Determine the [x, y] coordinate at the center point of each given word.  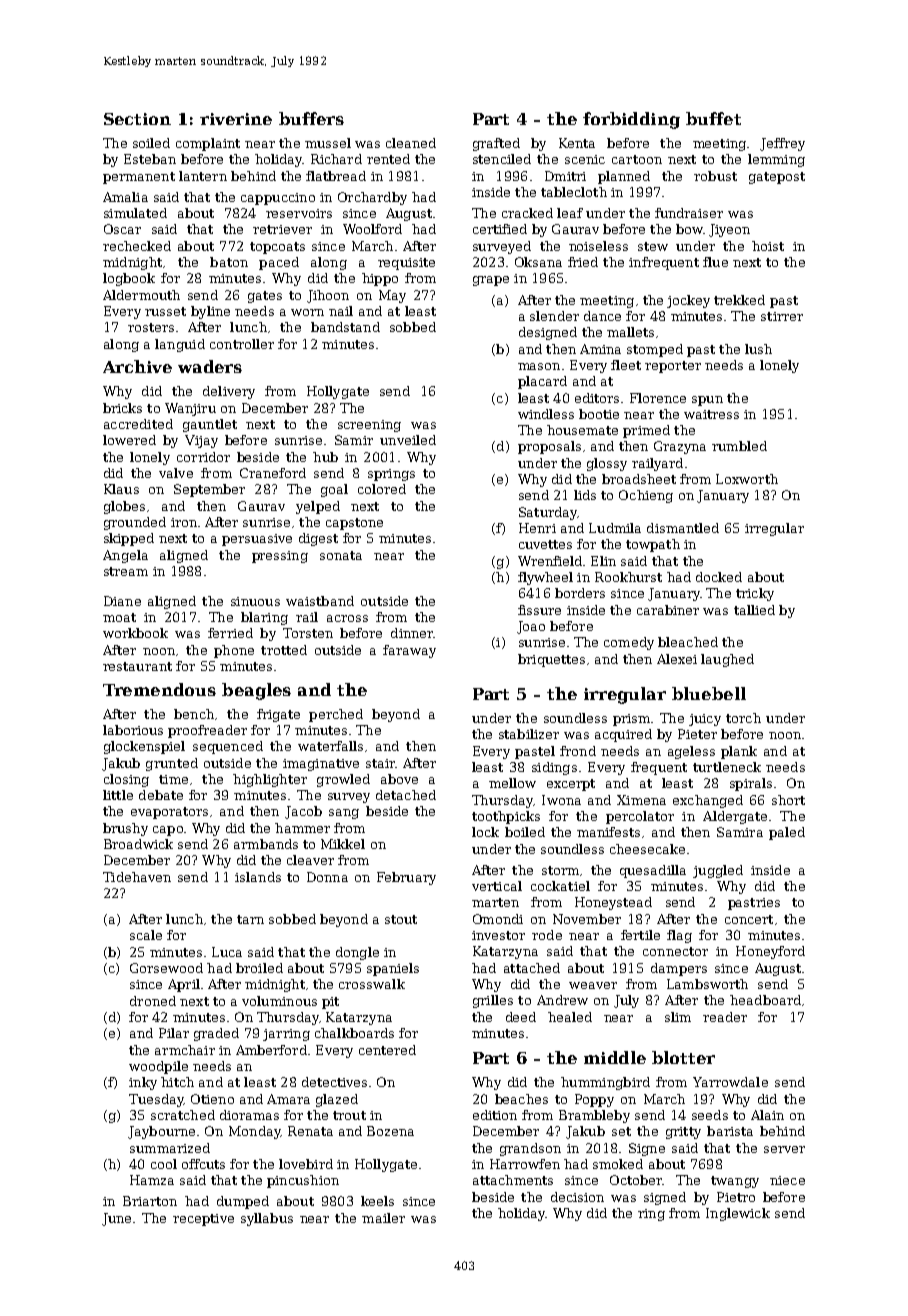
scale [146, 935]
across [347, 618]
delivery [229, 392]
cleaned [411, 143]
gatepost [777, 178]
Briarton [150, 1201]
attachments [513, 1180]
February [406, 878]
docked [719, 577]
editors [597, 398]
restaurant [137, 666]
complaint [208, 144]
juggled [718, 871]
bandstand [345, 327]
